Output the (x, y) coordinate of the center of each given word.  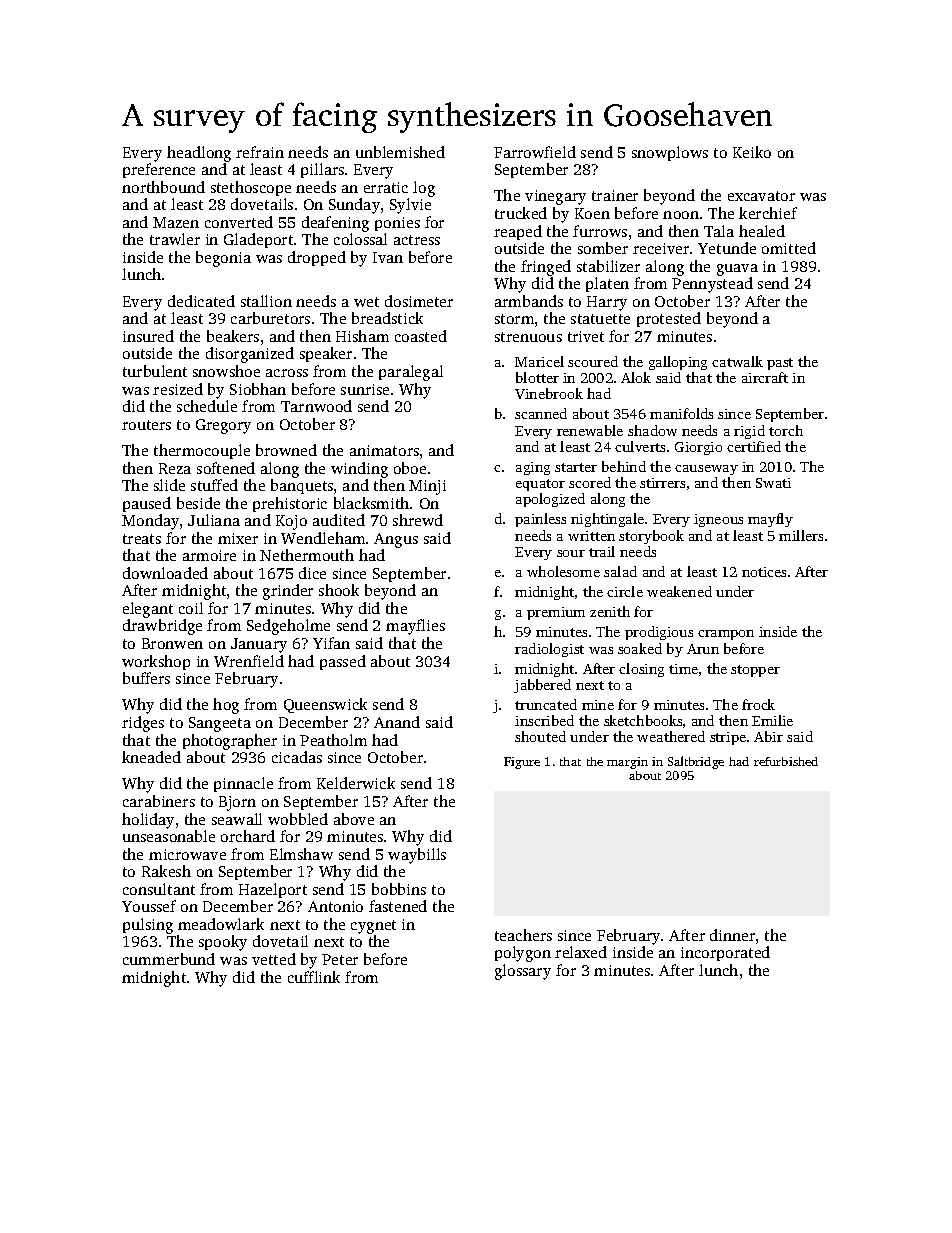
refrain (260, 152)
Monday (150, 522)
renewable (590, 430)
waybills (417, 856)
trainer (615, 195)
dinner (732, 935)
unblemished (400, 152)
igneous (718, 520)
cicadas (297, 757)
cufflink (314, 977)
